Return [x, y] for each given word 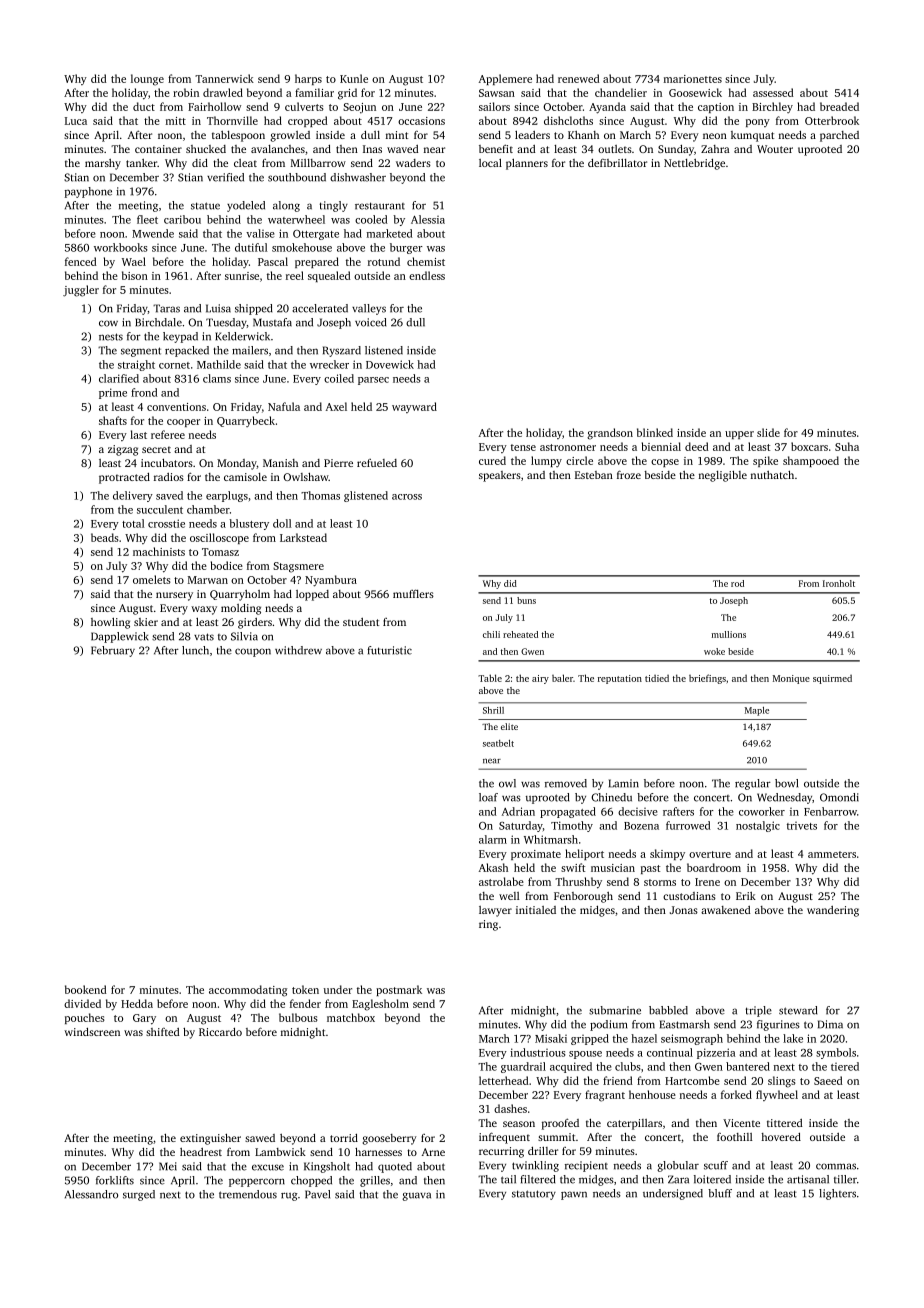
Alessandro [91, 1194]
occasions [421, 121]
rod [737, 583]
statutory [534, 1195]
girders [255, 623]
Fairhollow [214, 106]
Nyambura [331, 581]
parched [839, 136]
